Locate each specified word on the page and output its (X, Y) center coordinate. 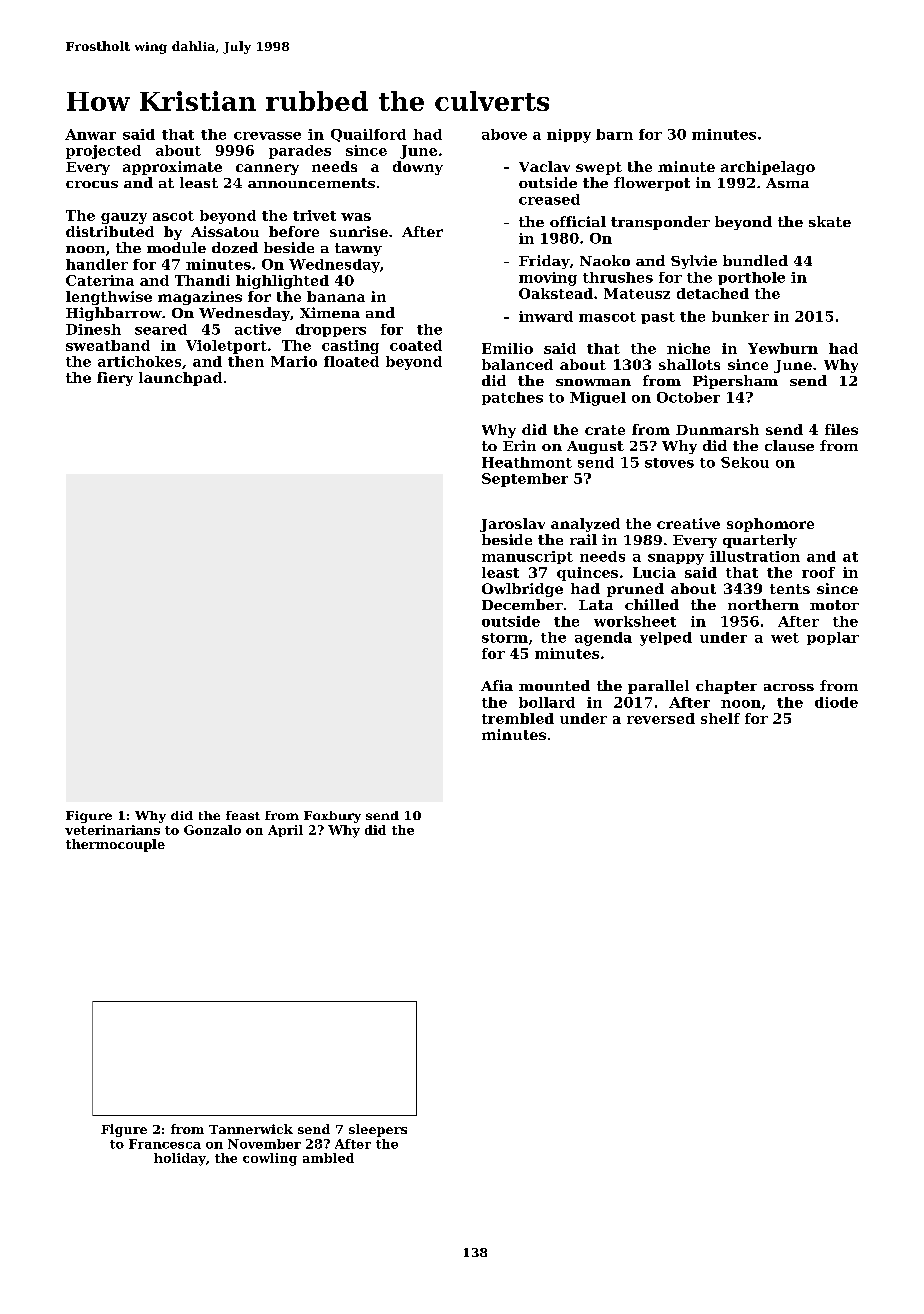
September (525, 480)
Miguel (598, 399)
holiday (180, 1159)
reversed (661, 718)
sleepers (378, 1130)
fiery (115, 379)
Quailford (368, 135)
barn (614, 134)
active (258, 329)
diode (836, 702)
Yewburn (783, 348)
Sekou (745, 462)
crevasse (267, 136)
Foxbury (332, 817)
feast (243, 815)
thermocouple (115, 845)
